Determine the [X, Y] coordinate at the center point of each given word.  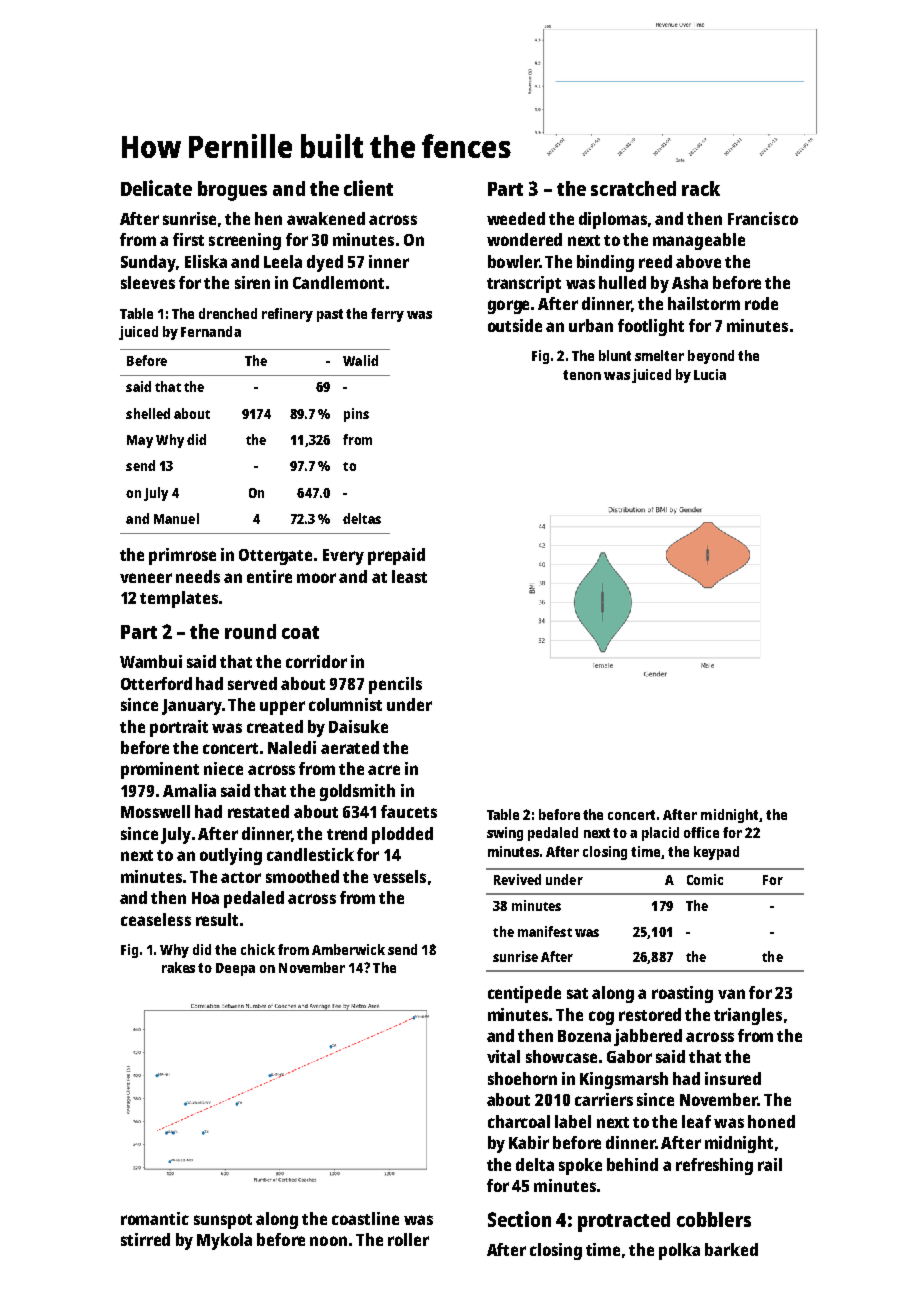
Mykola [224, 1241]
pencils [395, 685]
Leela [283, 261]
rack [701, 188]
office [701, 832]
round [250, 631]
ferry [387, 315]
